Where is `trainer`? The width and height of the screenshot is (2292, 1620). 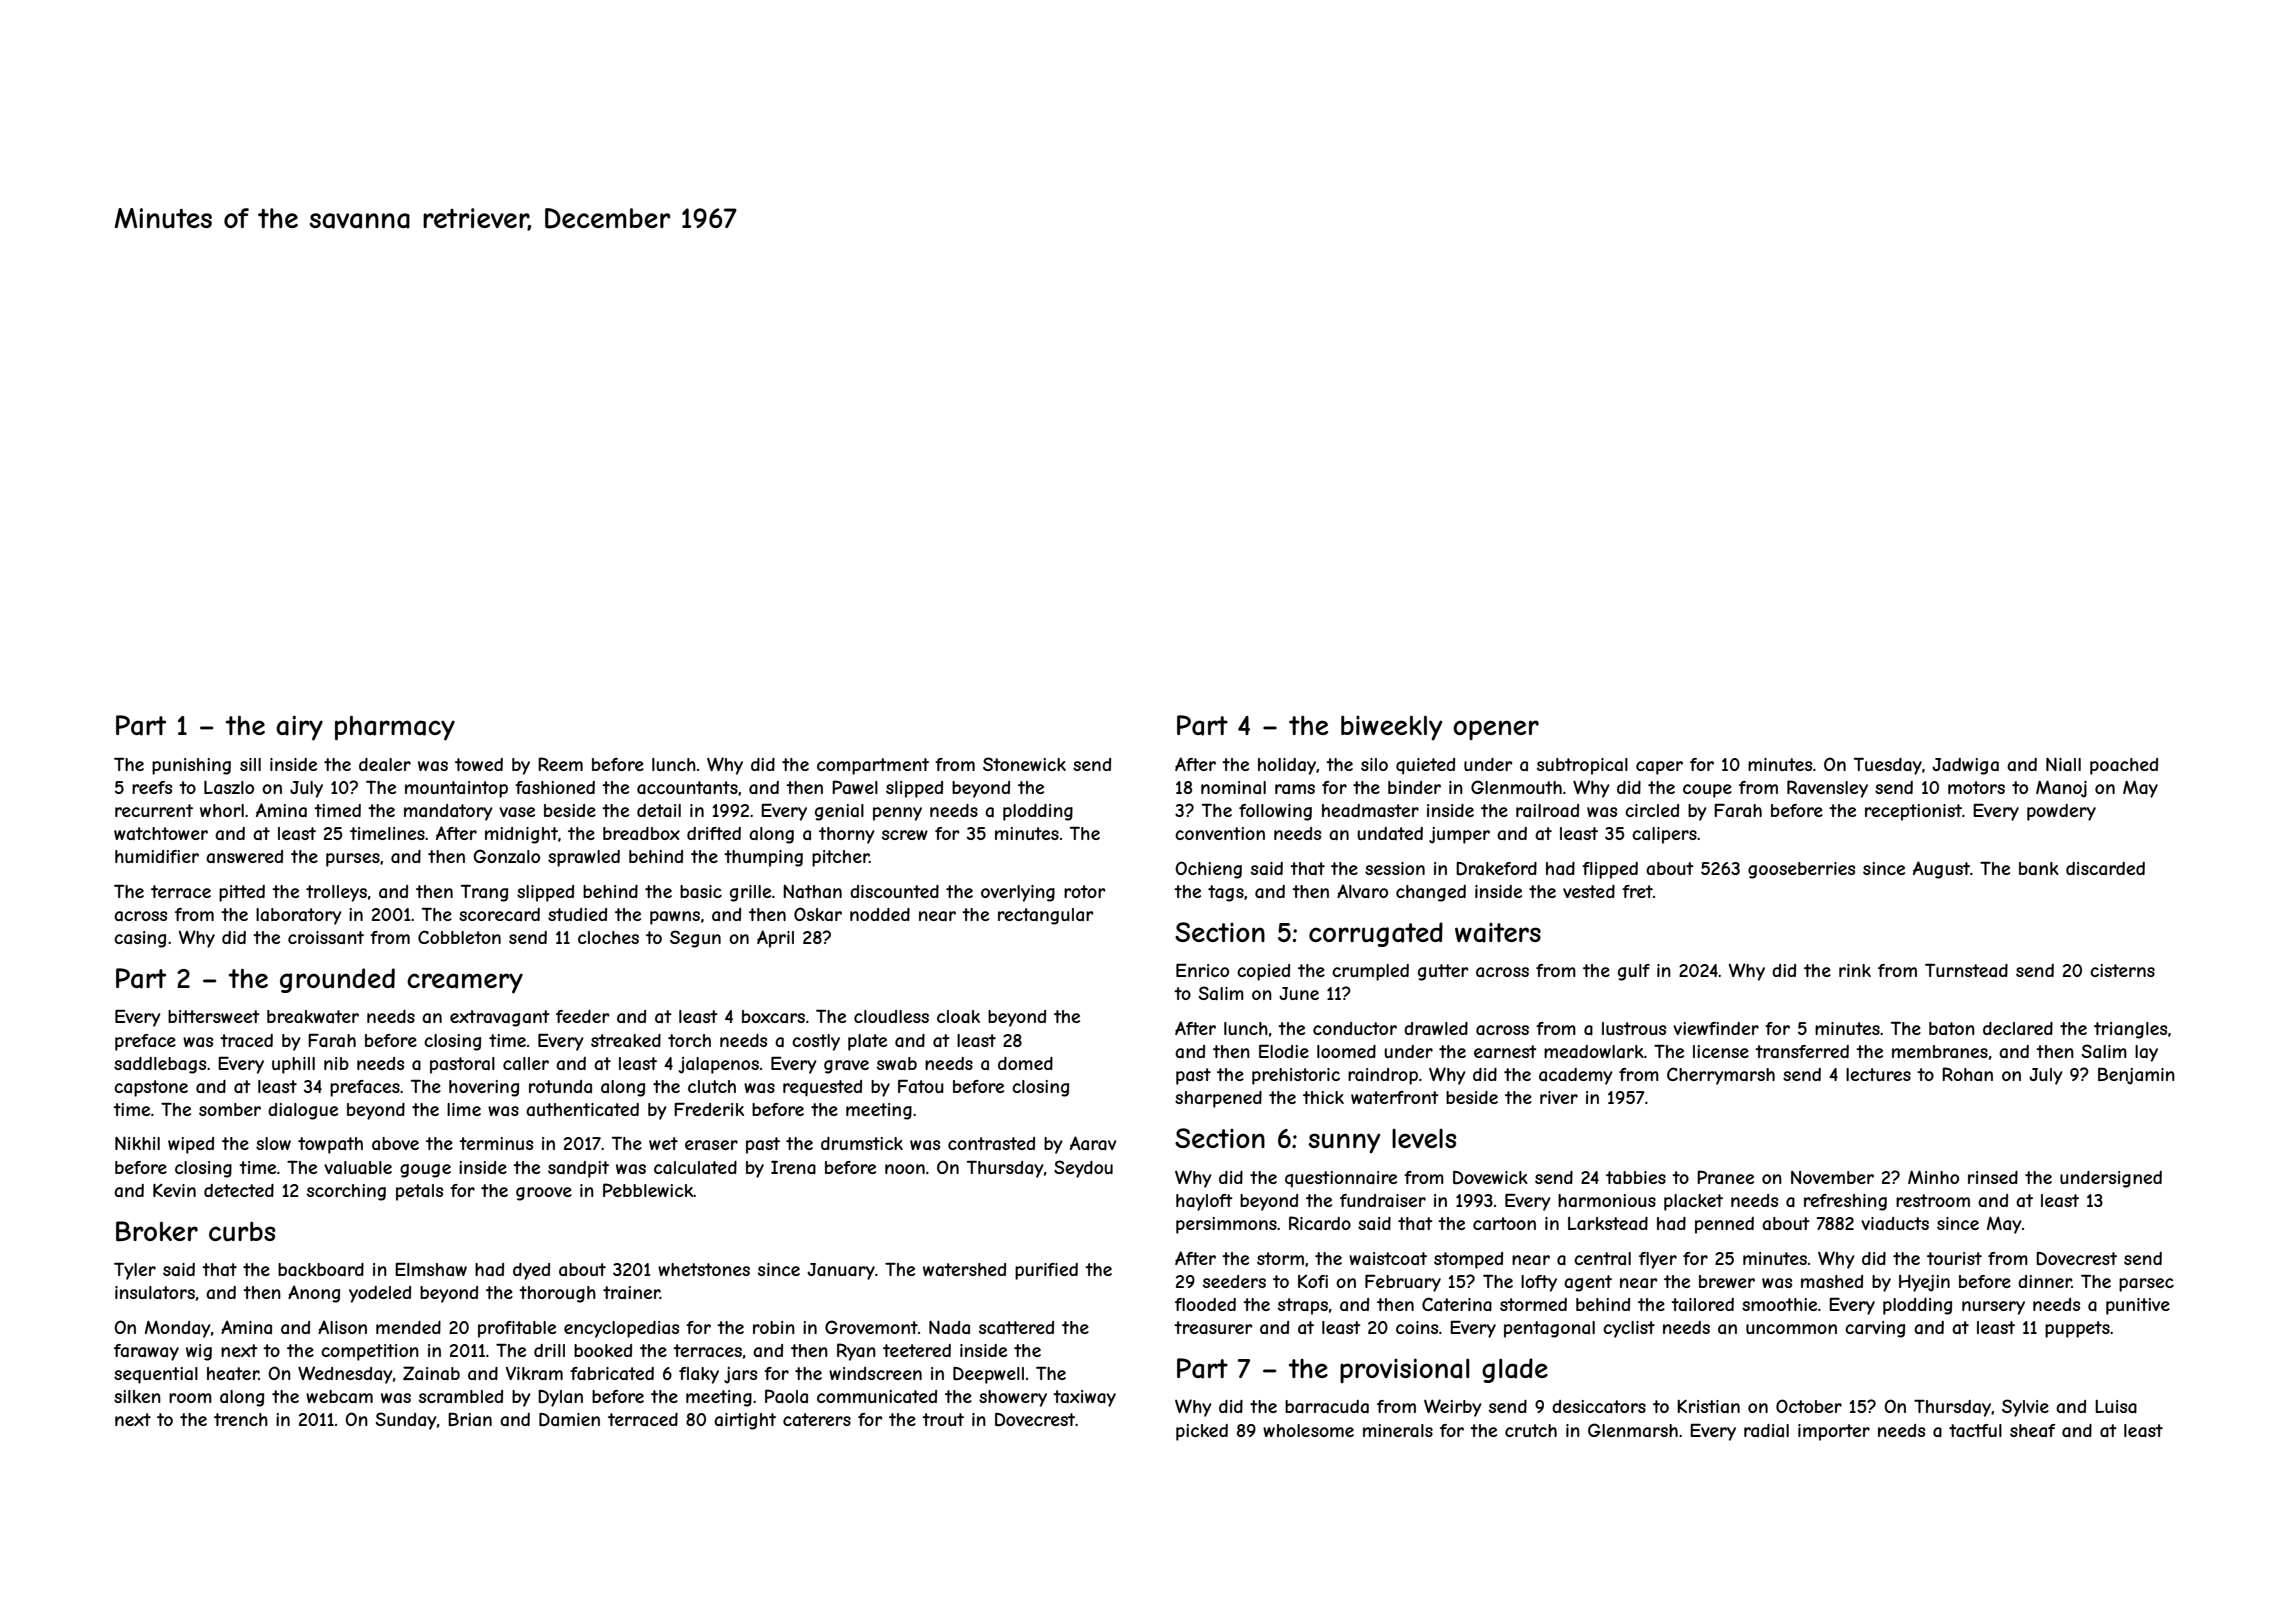
trainer is located at coordinates (631, 1292).
